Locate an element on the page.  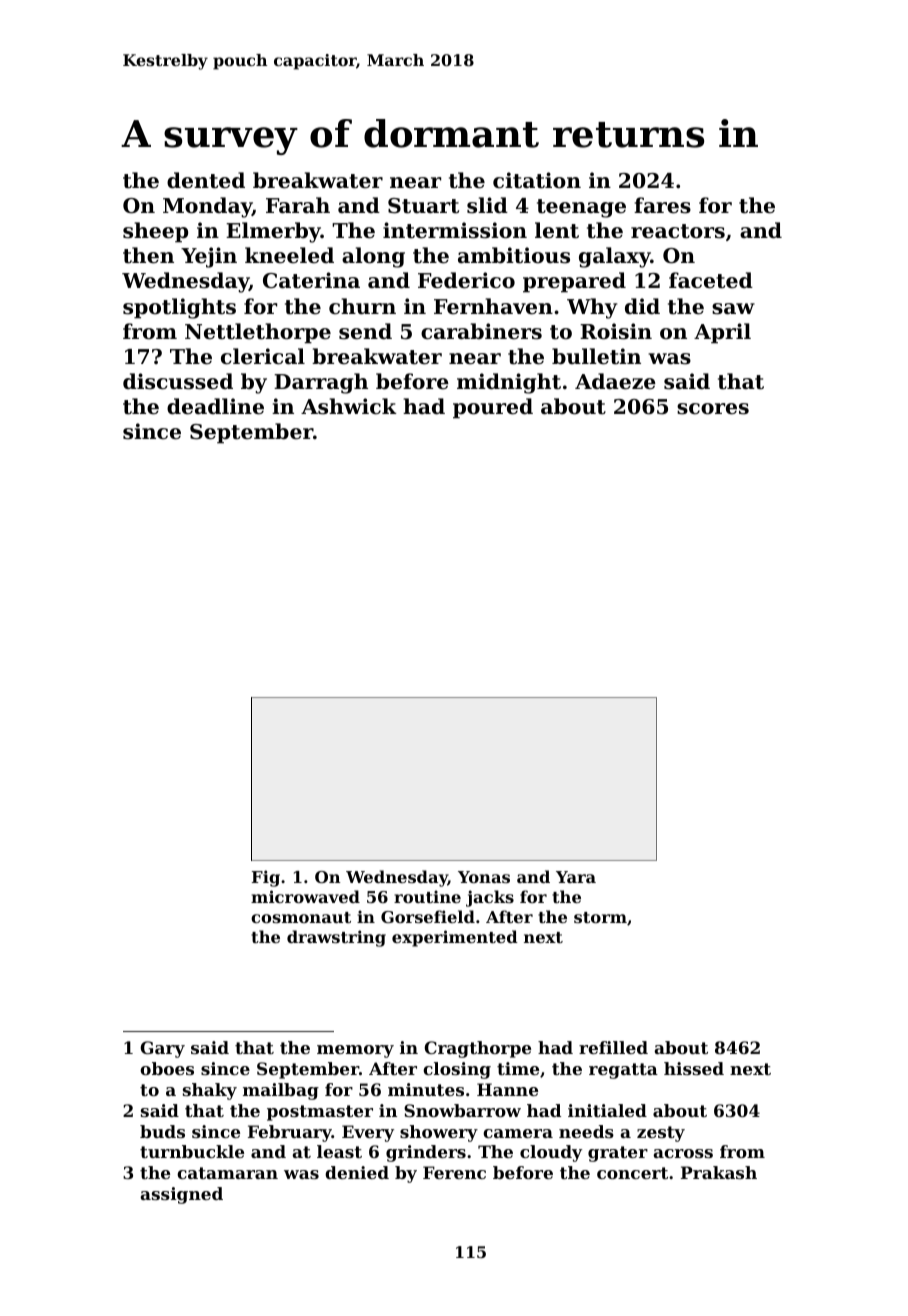
Adaeze is located at coordinates (615, 381).
